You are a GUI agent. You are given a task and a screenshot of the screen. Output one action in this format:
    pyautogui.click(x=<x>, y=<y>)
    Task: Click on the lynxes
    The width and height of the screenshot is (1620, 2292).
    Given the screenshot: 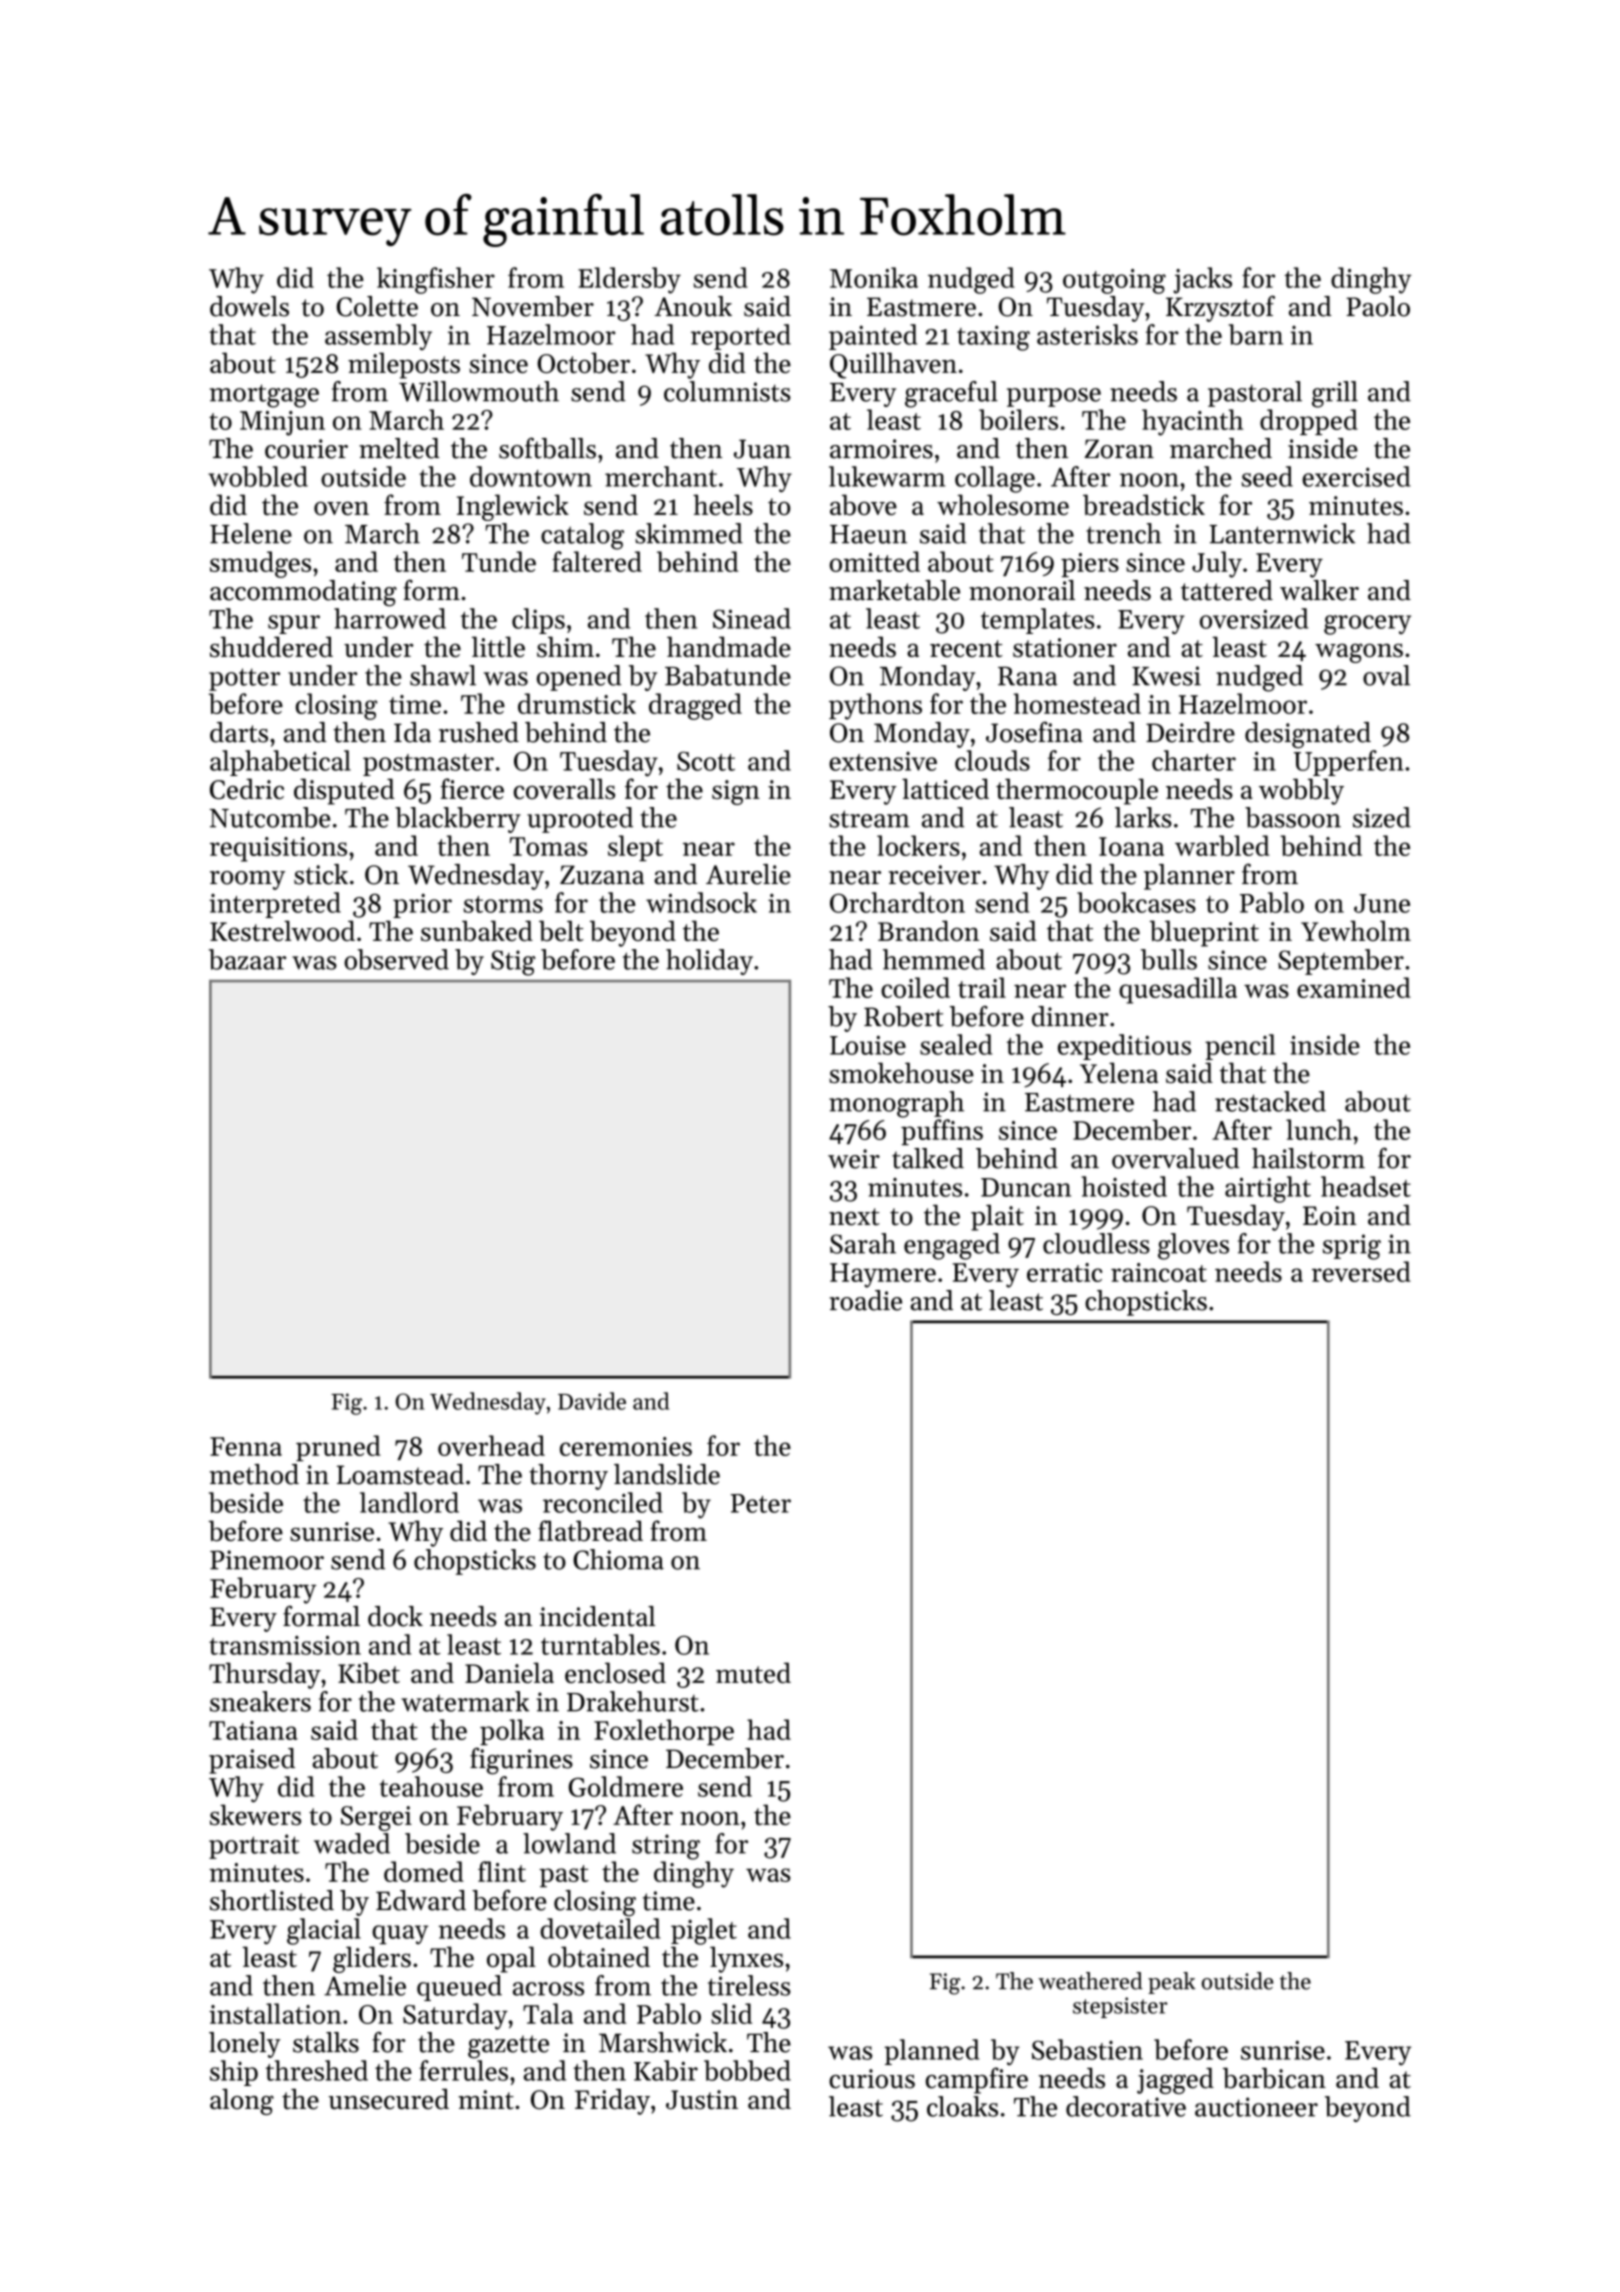 What is the action you would take?
    pyautogui.click(x=746, y=1959)
